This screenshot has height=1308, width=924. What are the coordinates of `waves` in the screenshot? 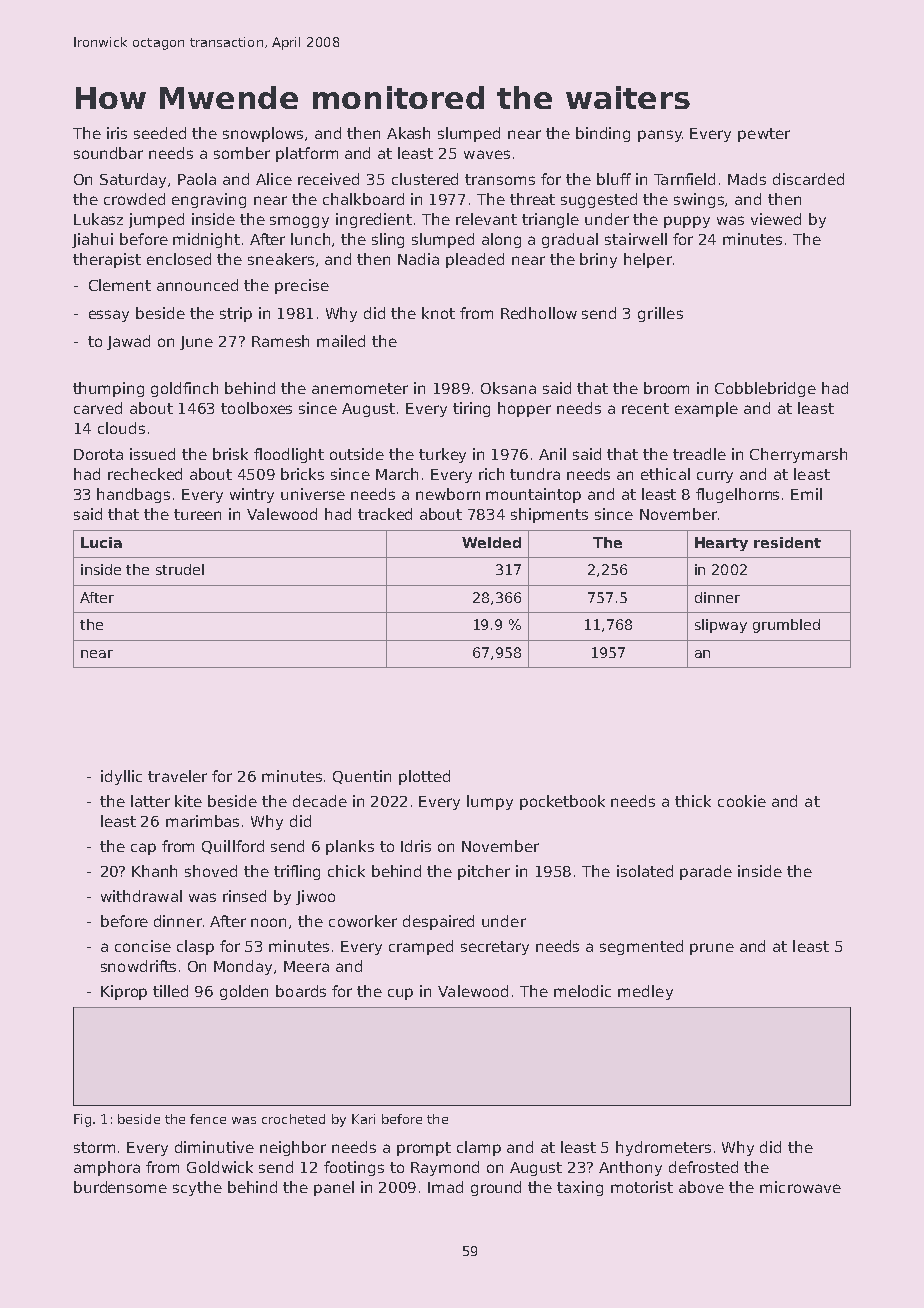 It's located at (487, 154).
